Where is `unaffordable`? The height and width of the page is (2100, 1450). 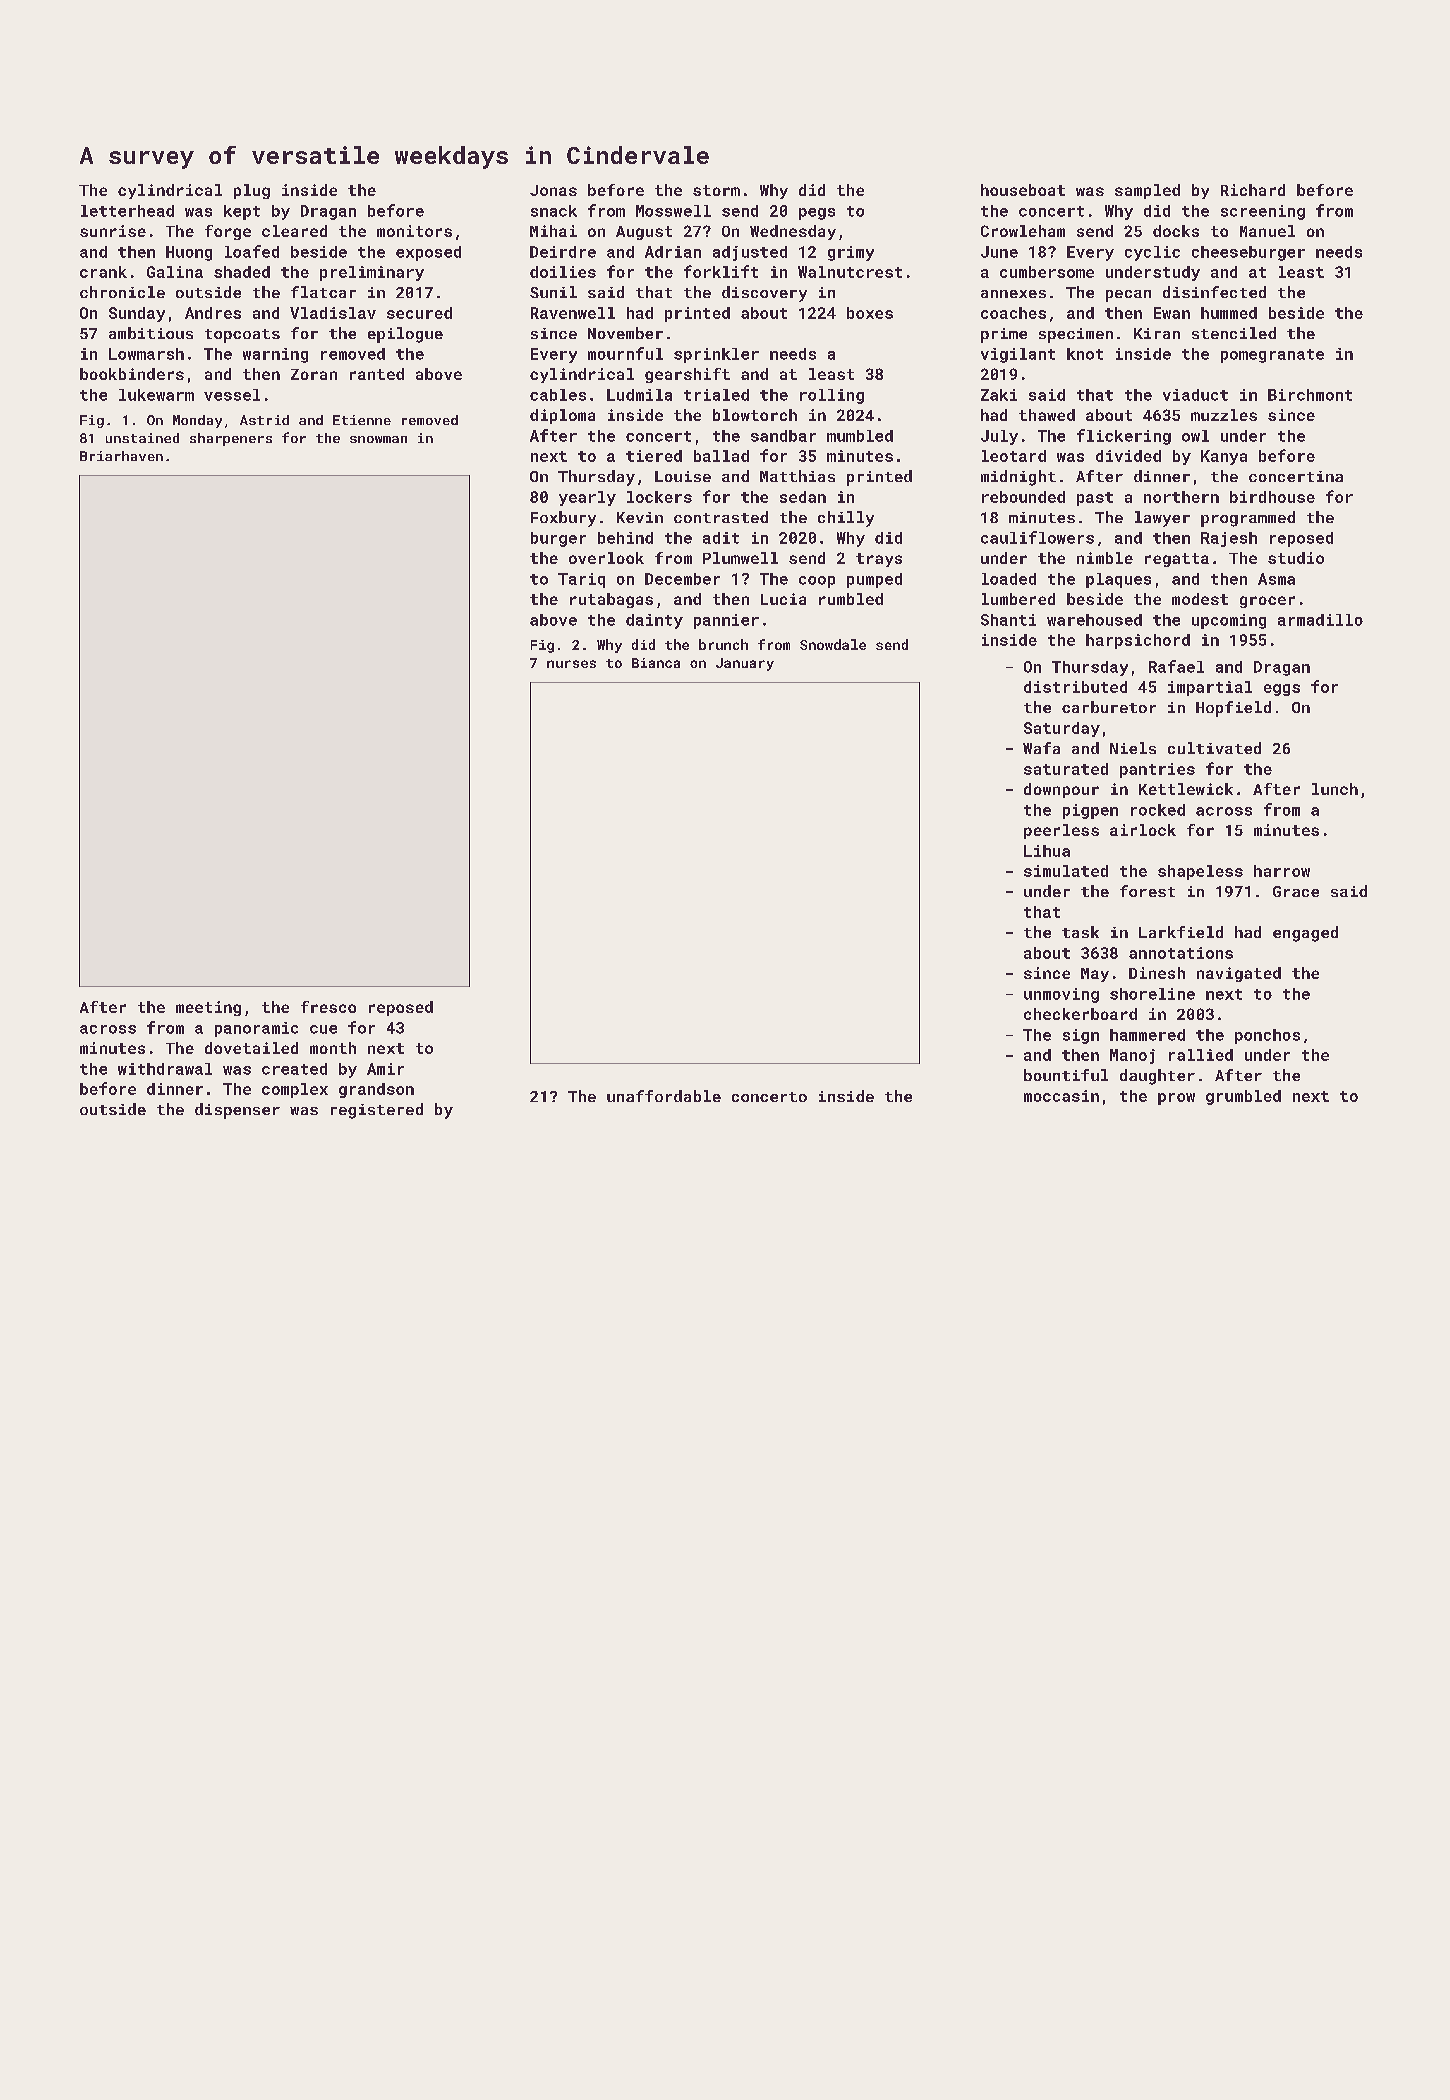
unaffordable is located at coordinates (664, 1096).
